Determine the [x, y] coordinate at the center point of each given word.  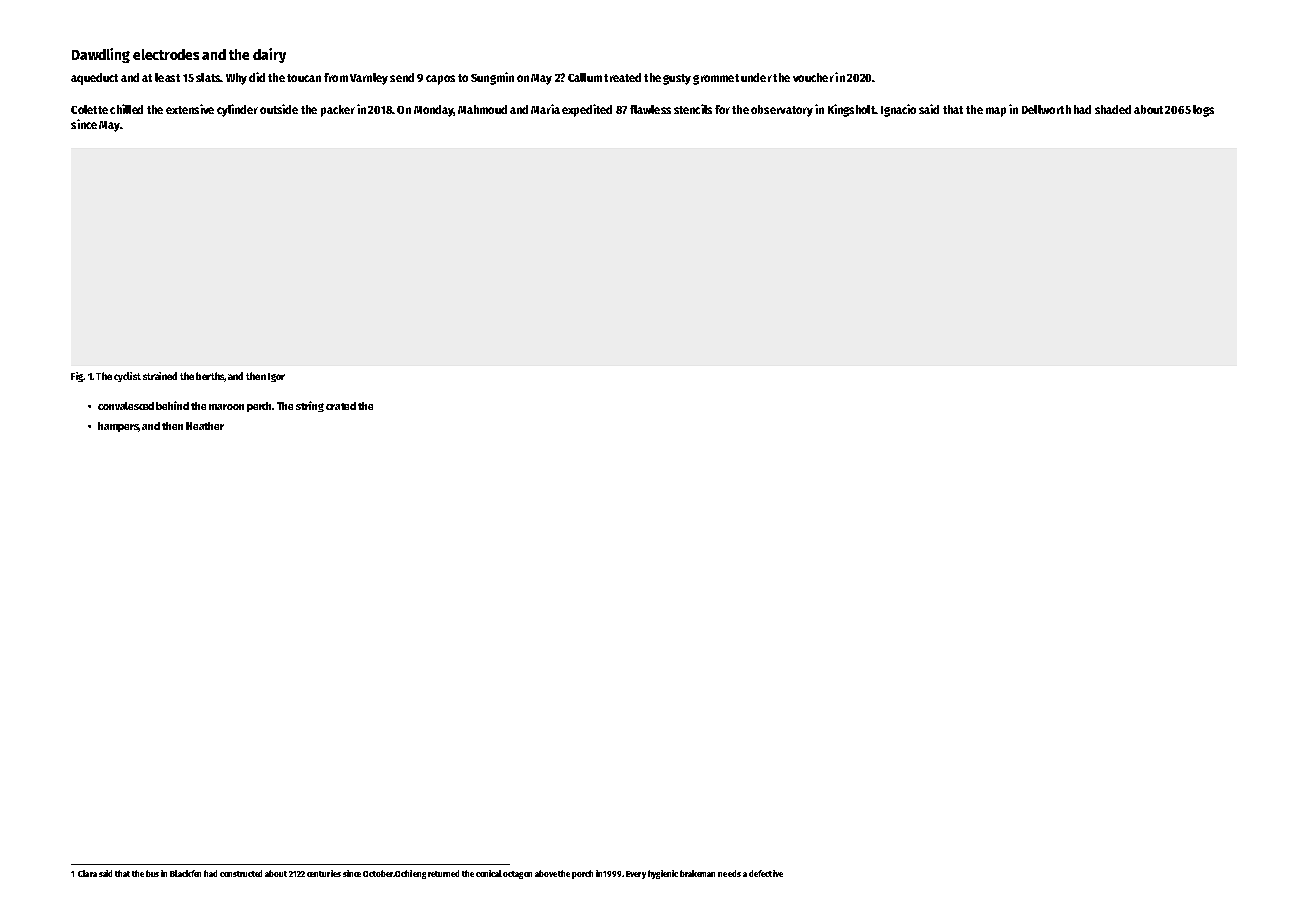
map [996, 112]
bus [152, 873]
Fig [77, 377]
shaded [1113, 109]
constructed [241, 873]
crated [341, 406]
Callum [585, 77]
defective [766, 873]
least [167, 77]
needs [729, 873]
